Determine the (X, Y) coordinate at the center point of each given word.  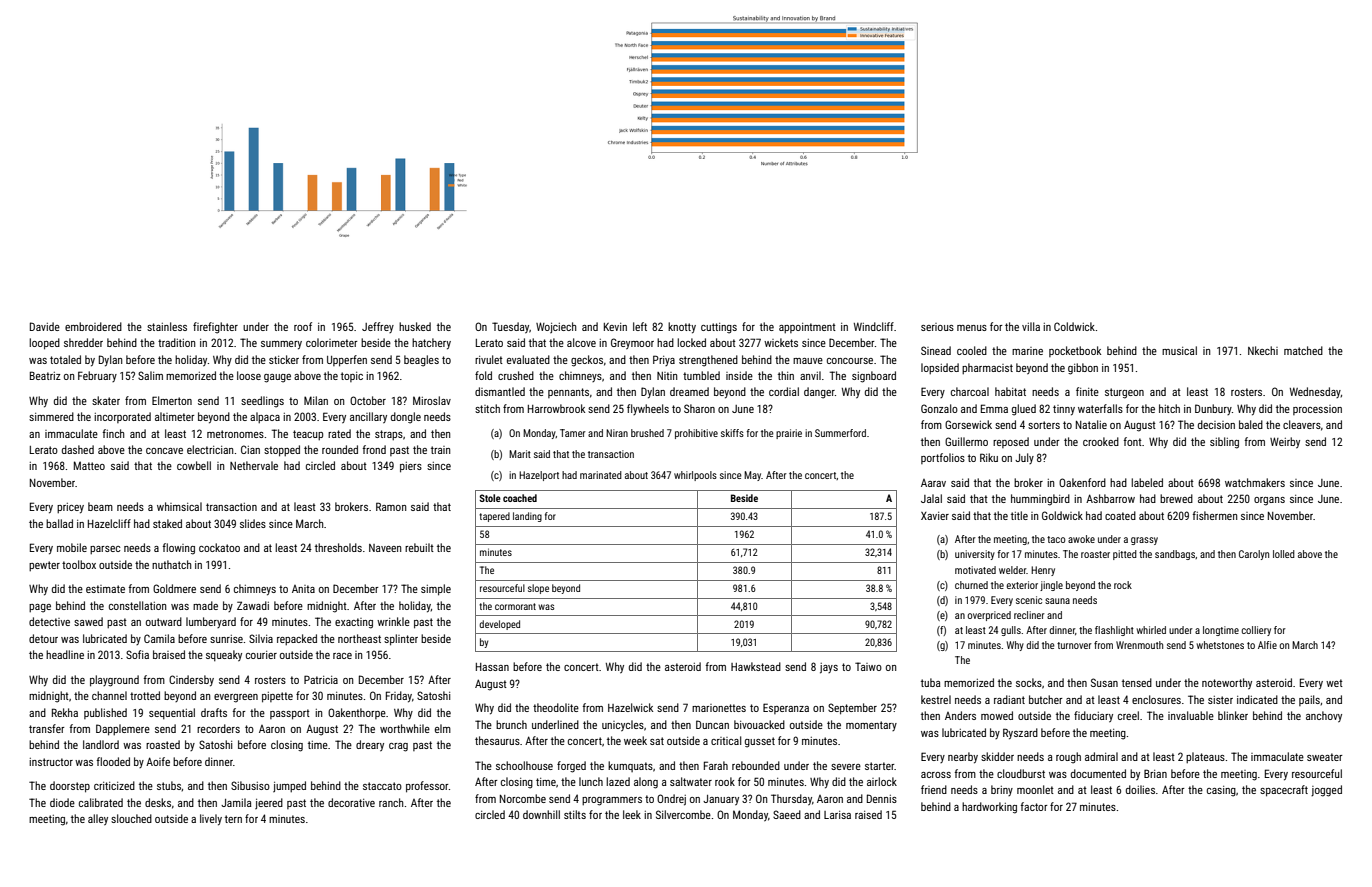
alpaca (265, 417)
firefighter (215, 328)
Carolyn (1254, 555)
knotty (682, 328)
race (342, 656)
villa (1031, 326)
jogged (1326, 791)
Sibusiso (250, 785)
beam (100, 506)
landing (527, 517)
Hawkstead (756, 666)
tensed (1137, 682)
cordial (784, 391)
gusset (760, 742)
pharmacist (987, 368)
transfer (47, 728)
